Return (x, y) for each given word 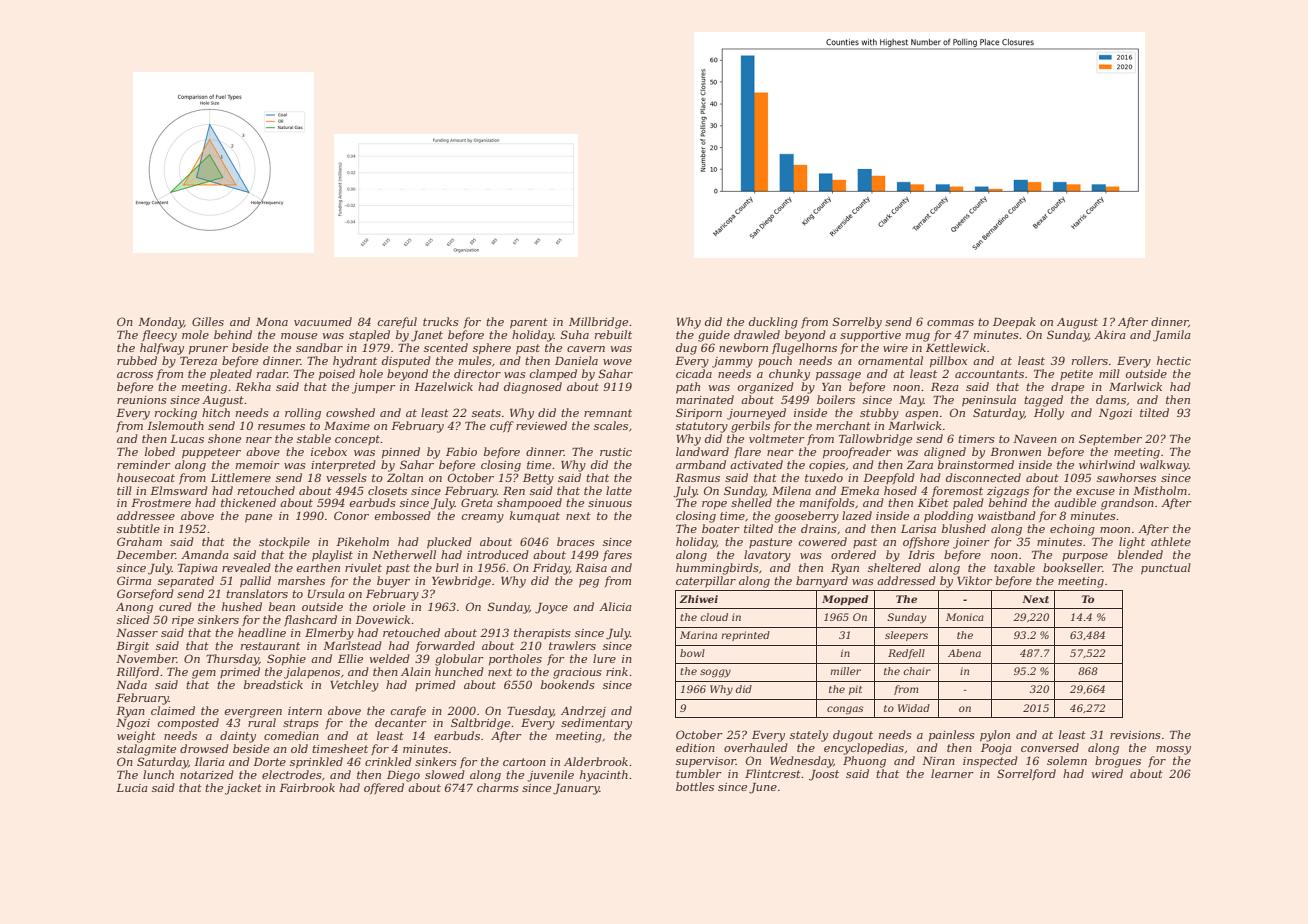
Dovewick (382, 619)
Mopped (845, 600)
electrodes (292, 774)
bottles (695, 786)
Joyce (551, 608)
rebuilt (613, 334)
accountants (989, 374)
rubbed (137, 360)
